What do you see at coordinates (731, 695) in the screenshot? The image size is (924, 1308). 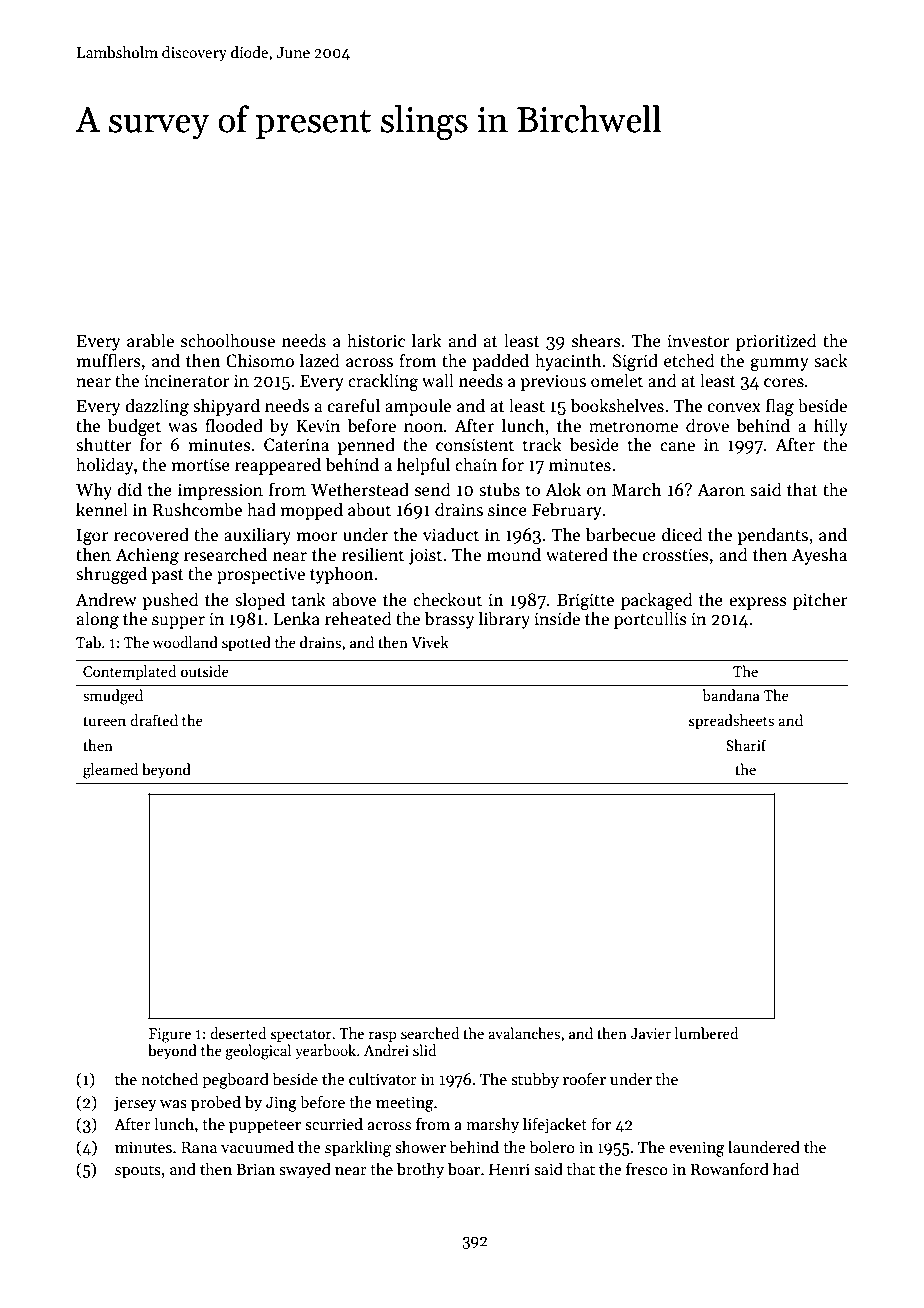 I see `bandana` at bounding box center [731, 695].
